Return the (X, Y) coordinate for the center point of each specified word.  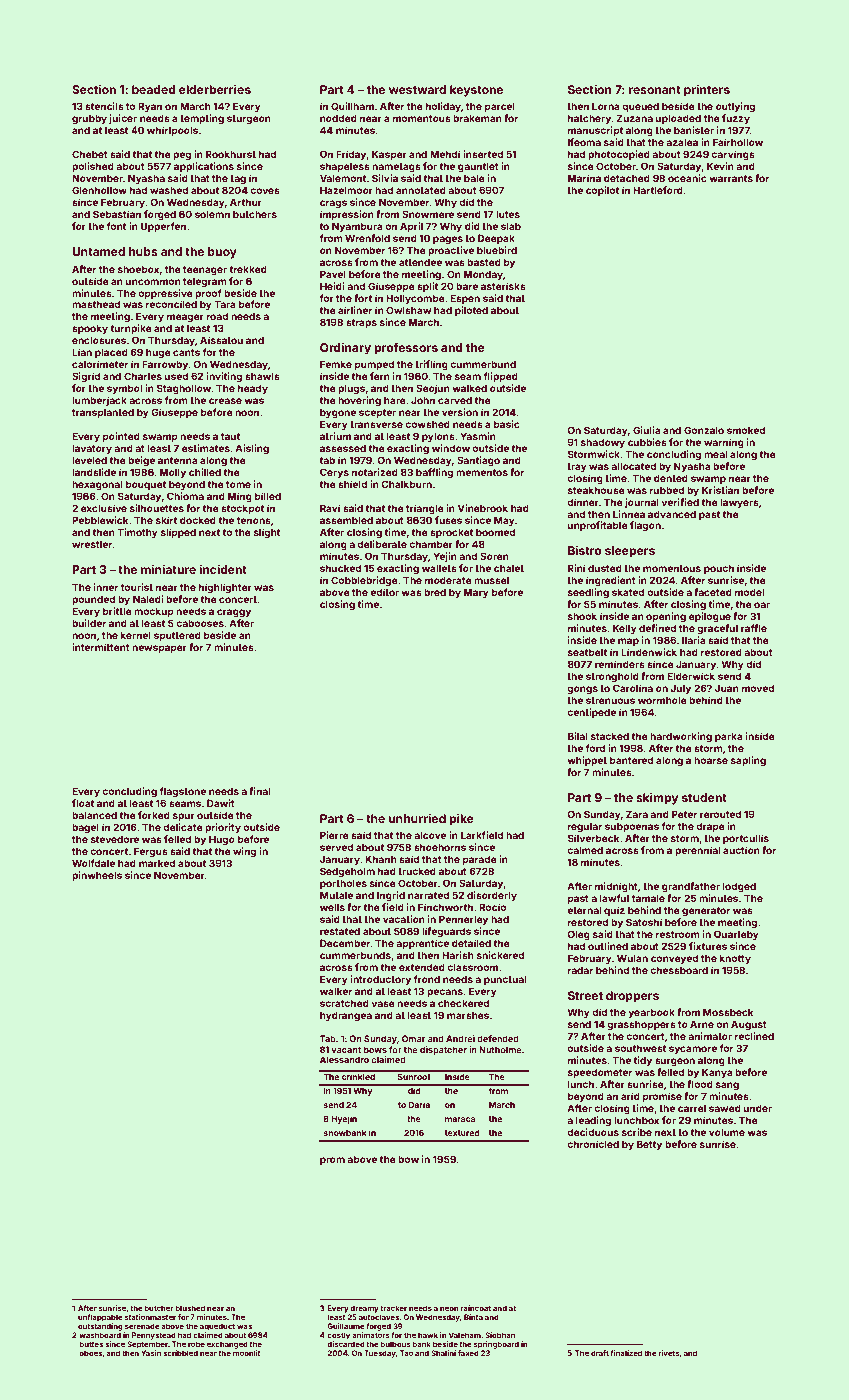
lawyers (739, 503)
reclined (754, 1036)
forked (154, 815)
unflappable (100, 1318)
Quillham (352, 106)
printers (707, 91)
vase (383, 1004)
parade (480, 860)
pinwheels (97, 876)
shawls (262, 376)
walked (469, 388)
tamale (648, 898)
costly (338, 1336)
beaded (154, 89)
